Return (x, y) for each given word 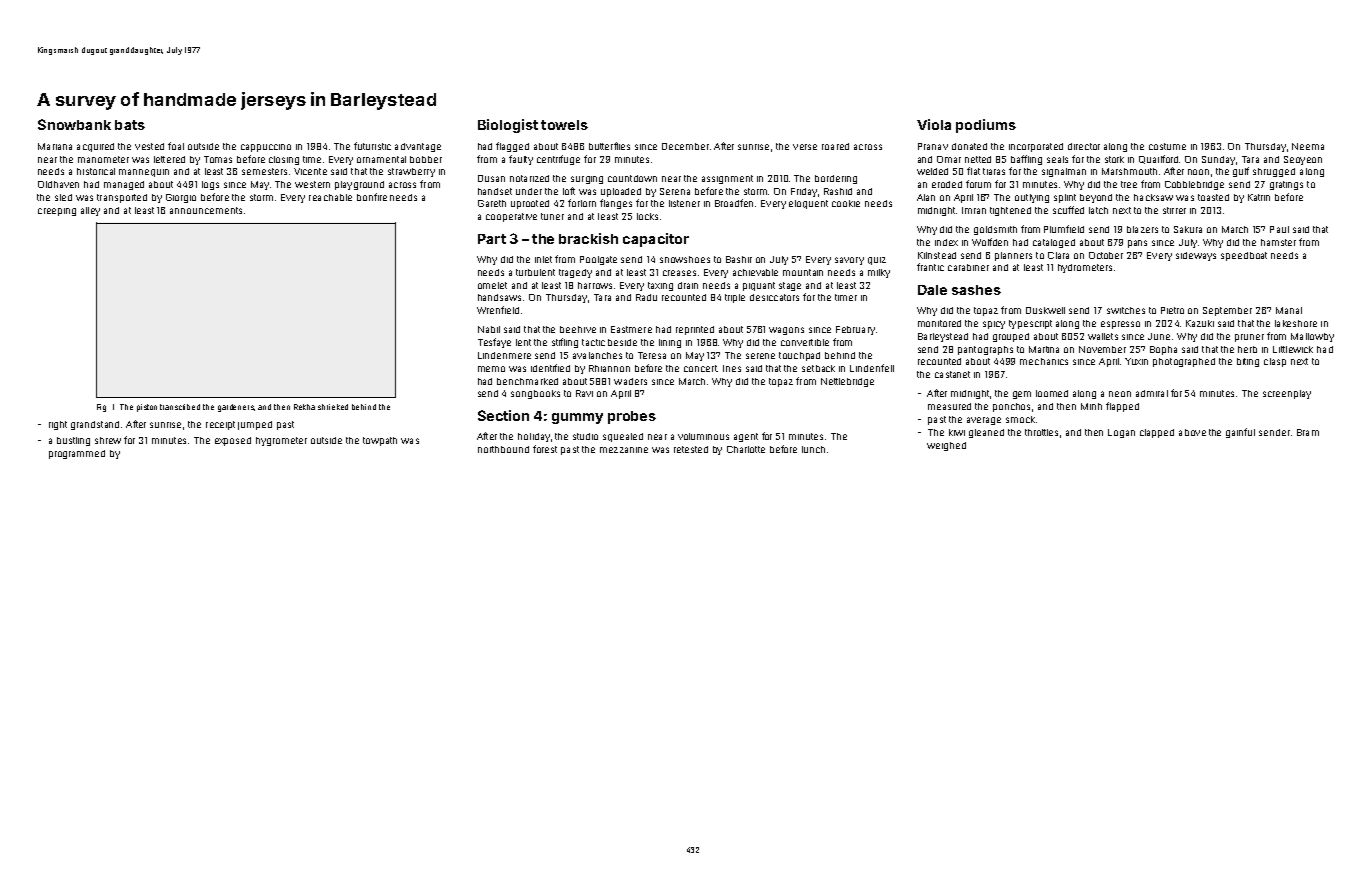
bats (130, 125)
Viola (934, 124)
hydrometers (1085, 268)
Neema (1308, 146)
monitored (939, 323)
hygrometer (281, 441)
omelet (492, 285)
